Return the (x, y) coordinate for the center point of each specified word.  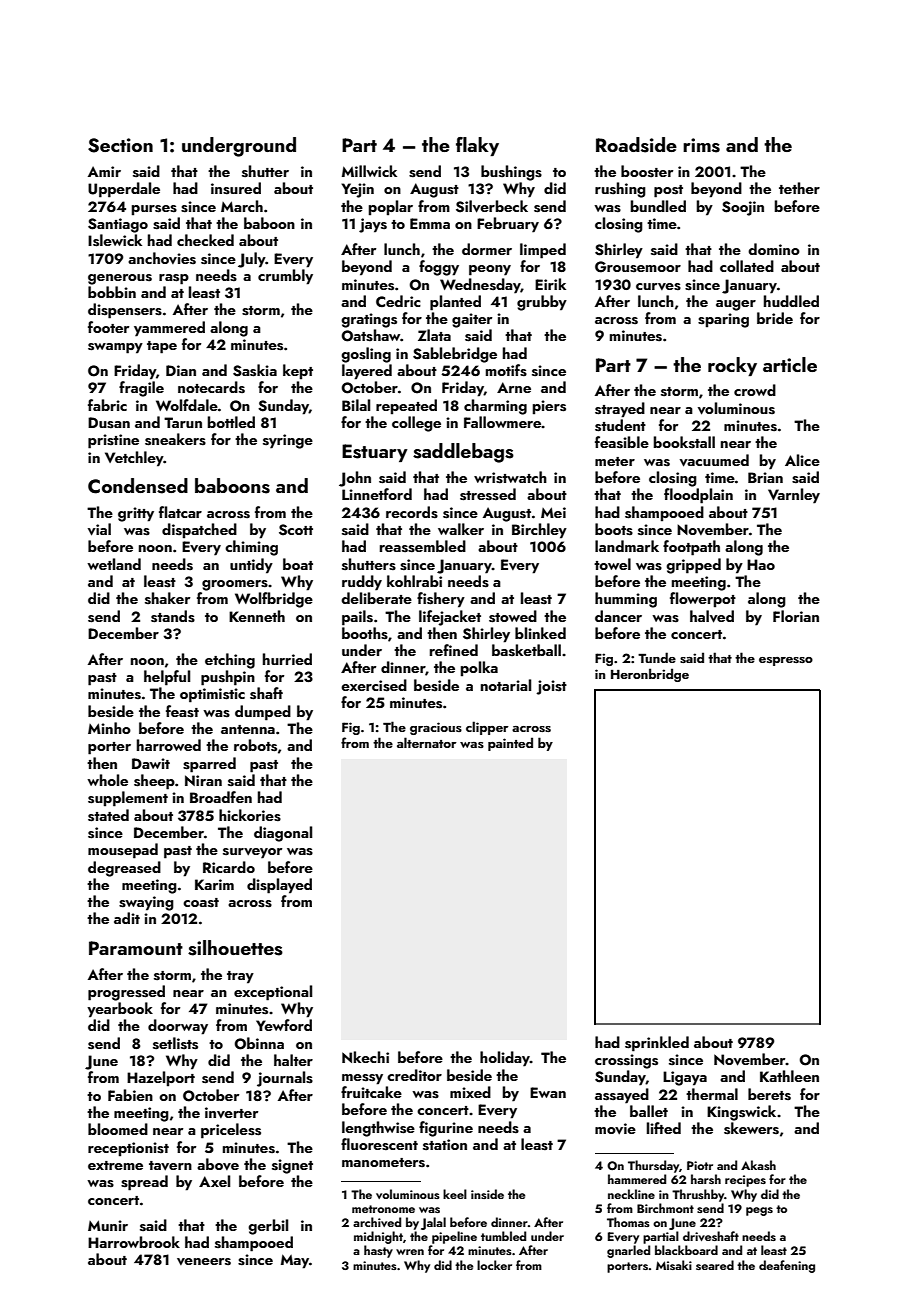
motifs (506, 370)
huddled (791, 301)
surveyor (252, 853)
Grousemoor (638, 267)
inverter (231, 1112)
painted (510, 744)
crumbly (285, 277)
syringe (288, 441)
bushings (511, 173)
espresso (786, 661)
